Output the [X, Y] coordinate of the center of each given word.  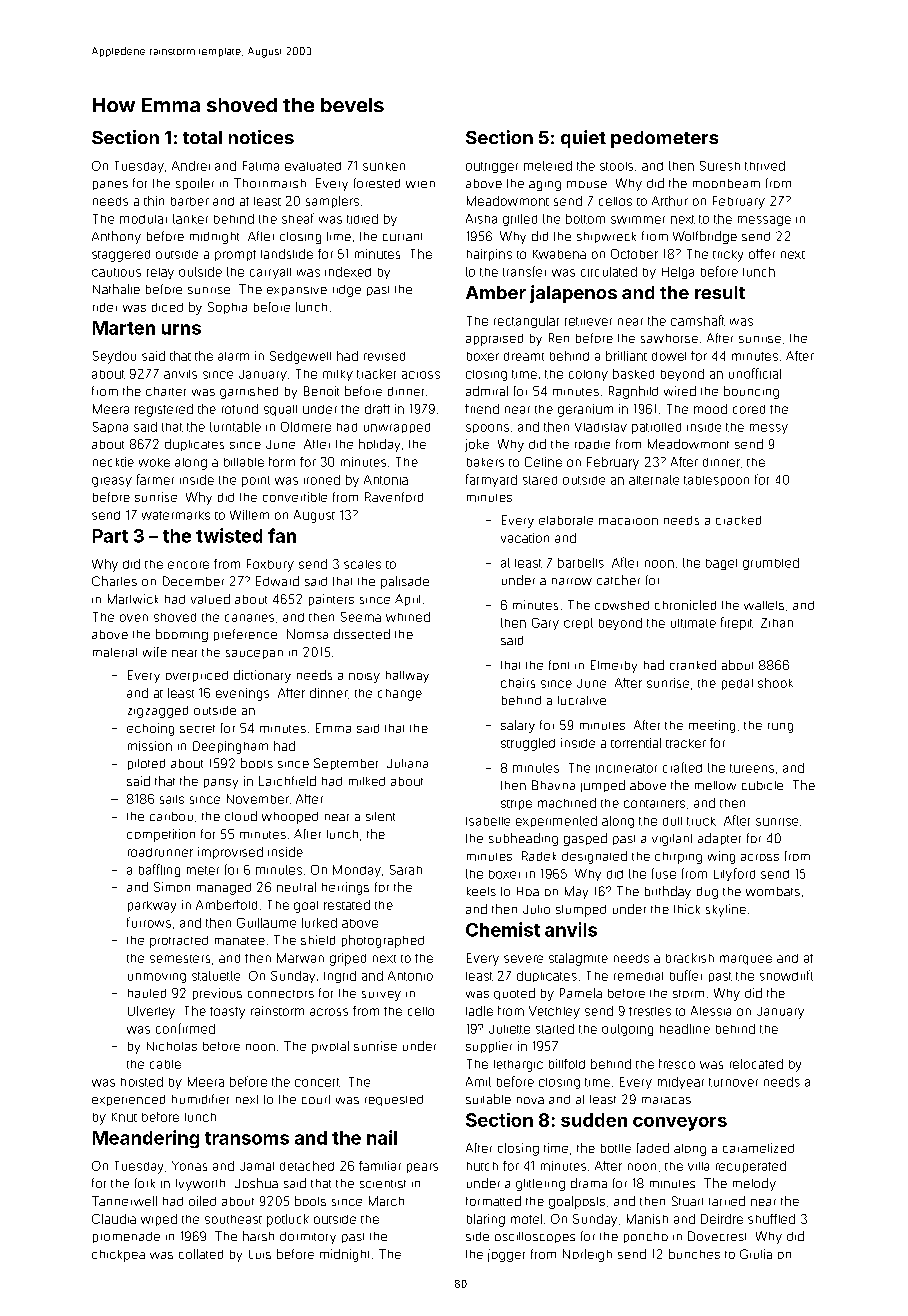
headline [685, 1029]
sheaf [298, 218]
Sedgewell [300, 357]
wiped [159, 1220]
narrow [572, 581]
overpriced [197, 676]
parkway [152, 907]
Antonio [410, 976]
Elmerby [614, 666]
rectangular [526, 322]
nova [530, 1100]
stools [616, 166]
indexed [348, 272]
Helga [678, 273]
